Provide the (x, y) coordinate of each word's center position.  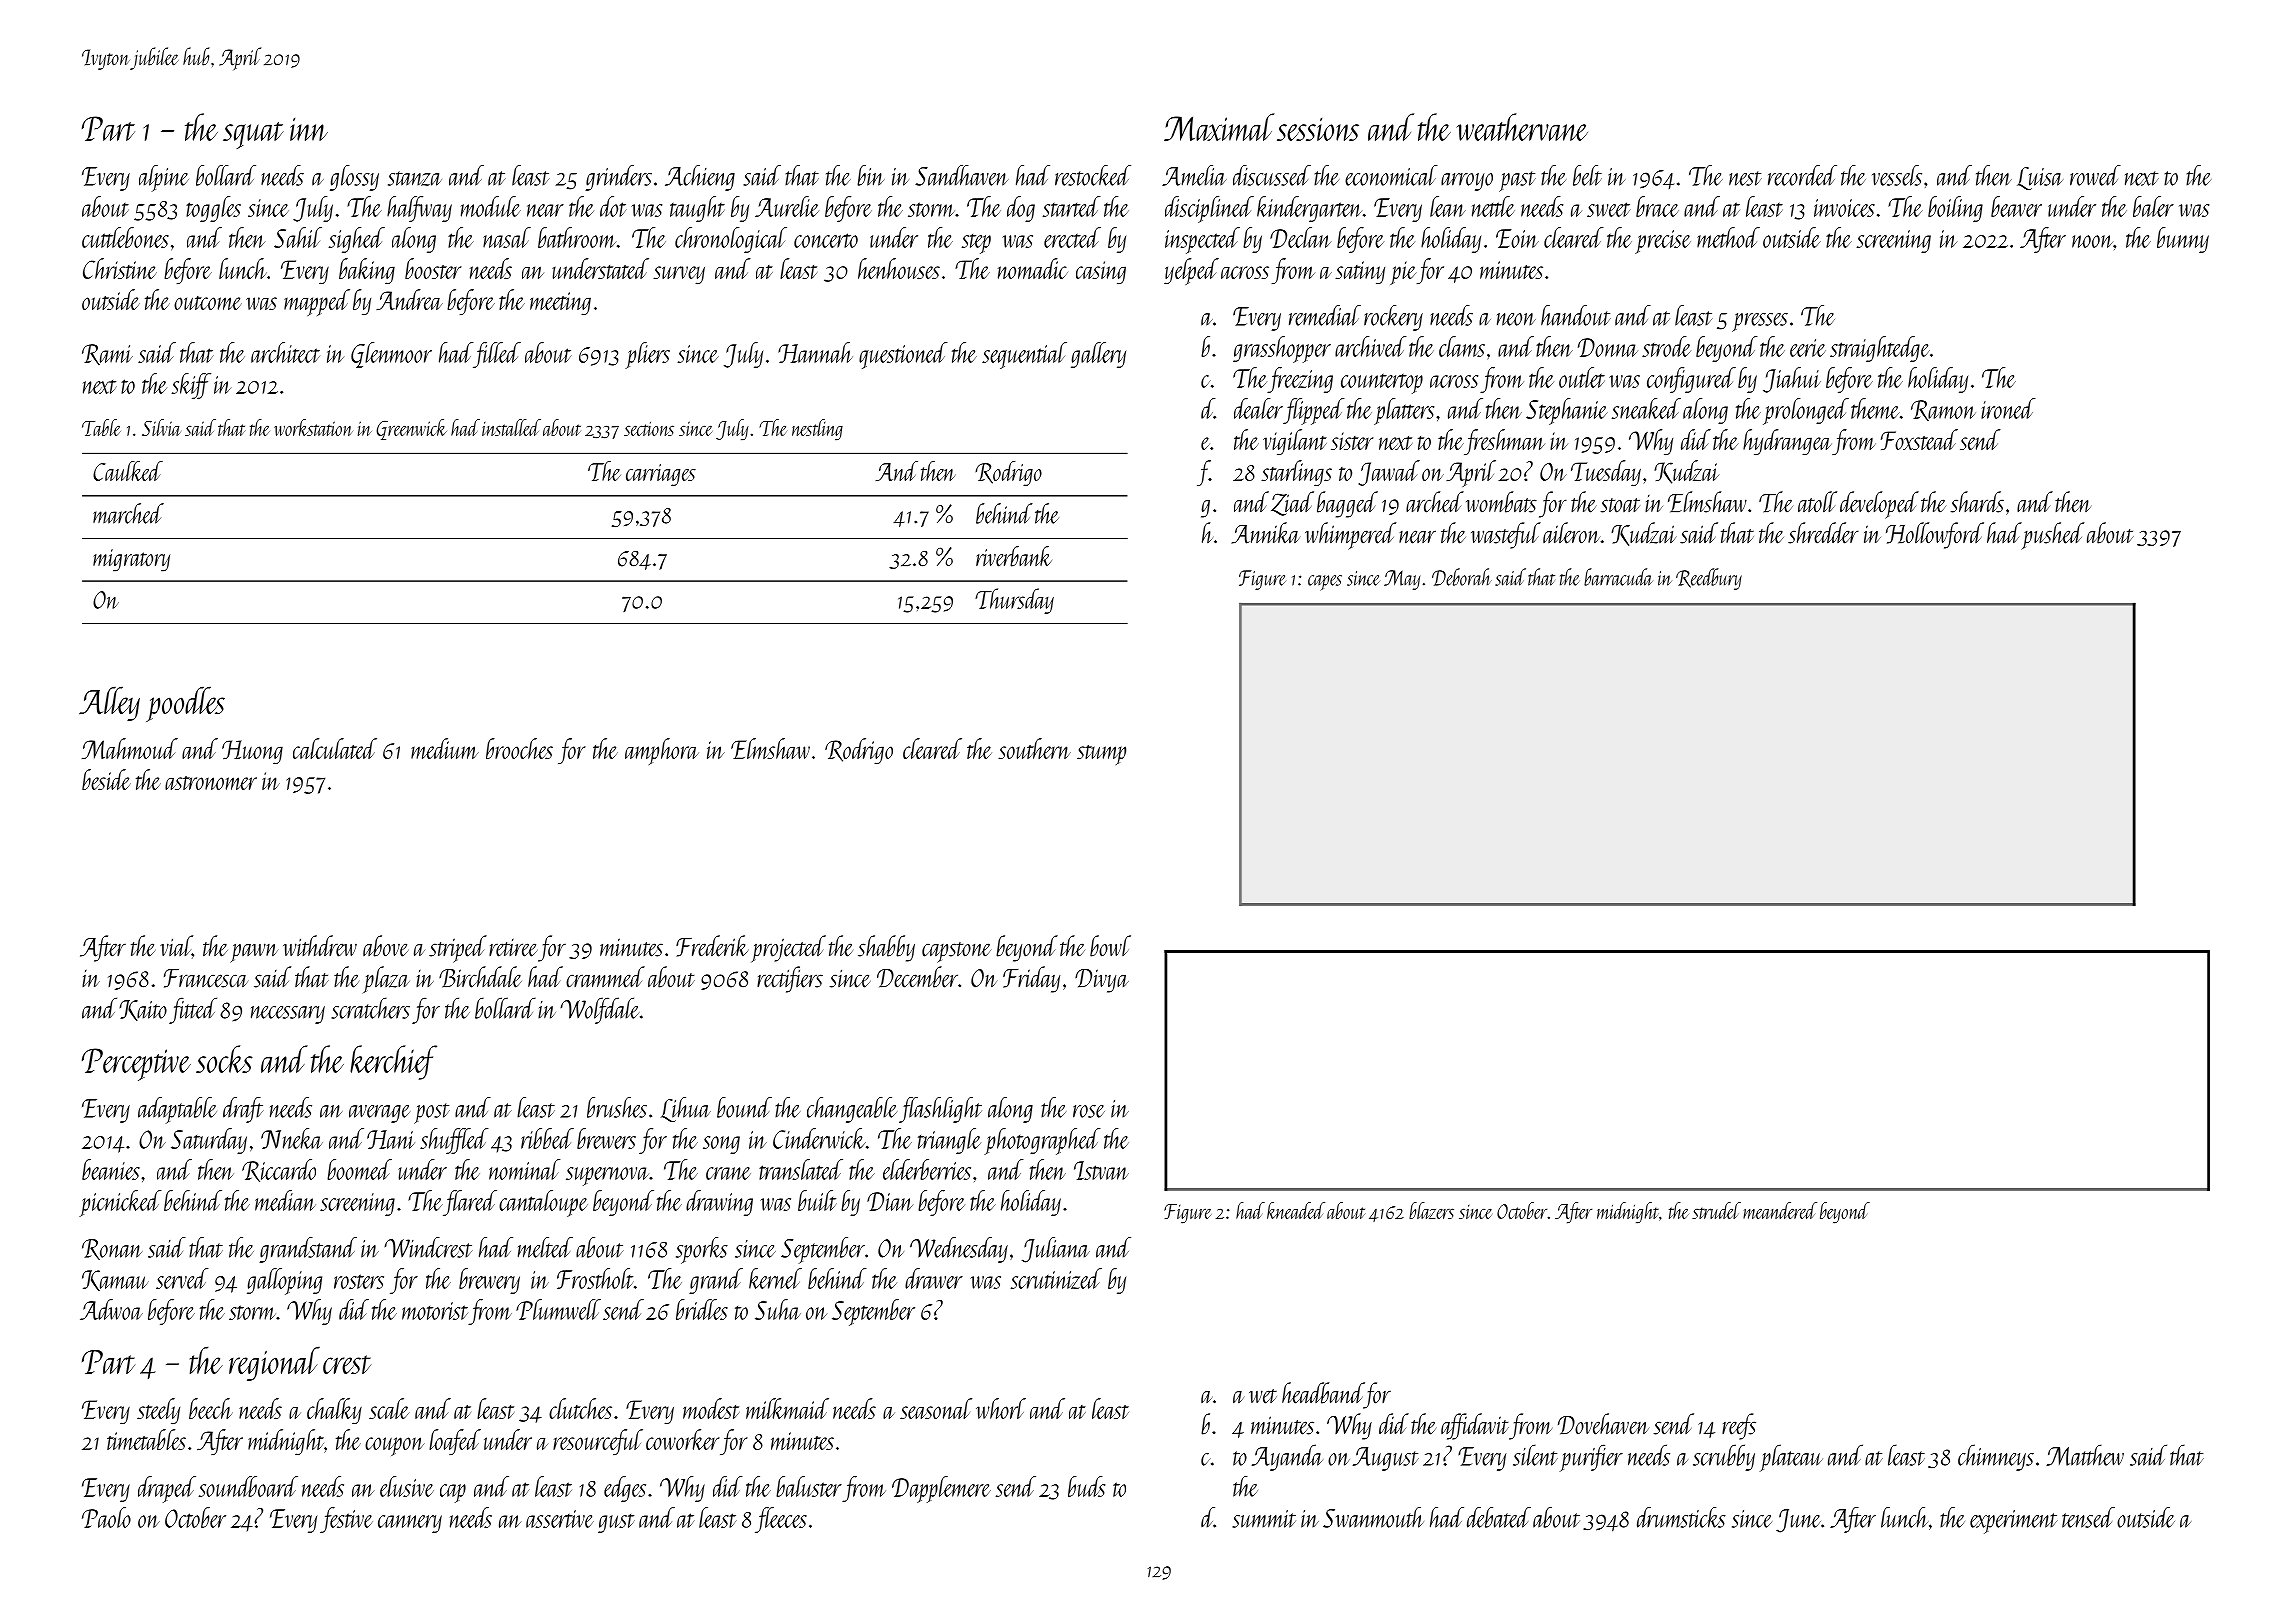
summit (1264, 1519)
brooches (519, 748)
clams (1462, 346)
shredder (1823, 533)
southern (1034, 748)
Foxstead (1919, 439)
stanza (415, 178)
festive (346, 1520)
